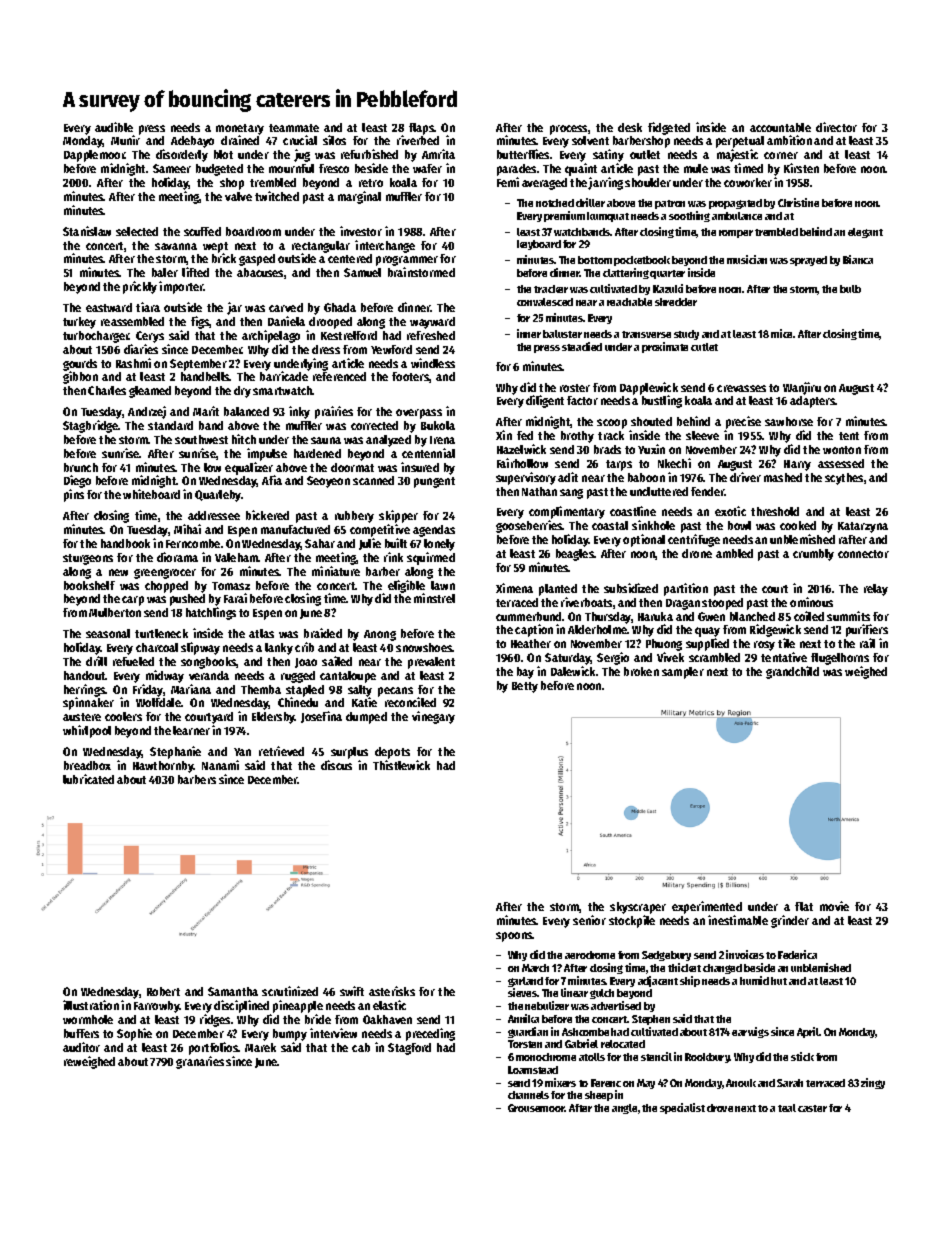 Image resolution: width=952 pixels, height=1233 pixels. I want to click on Mihai, so click(187, 529).
